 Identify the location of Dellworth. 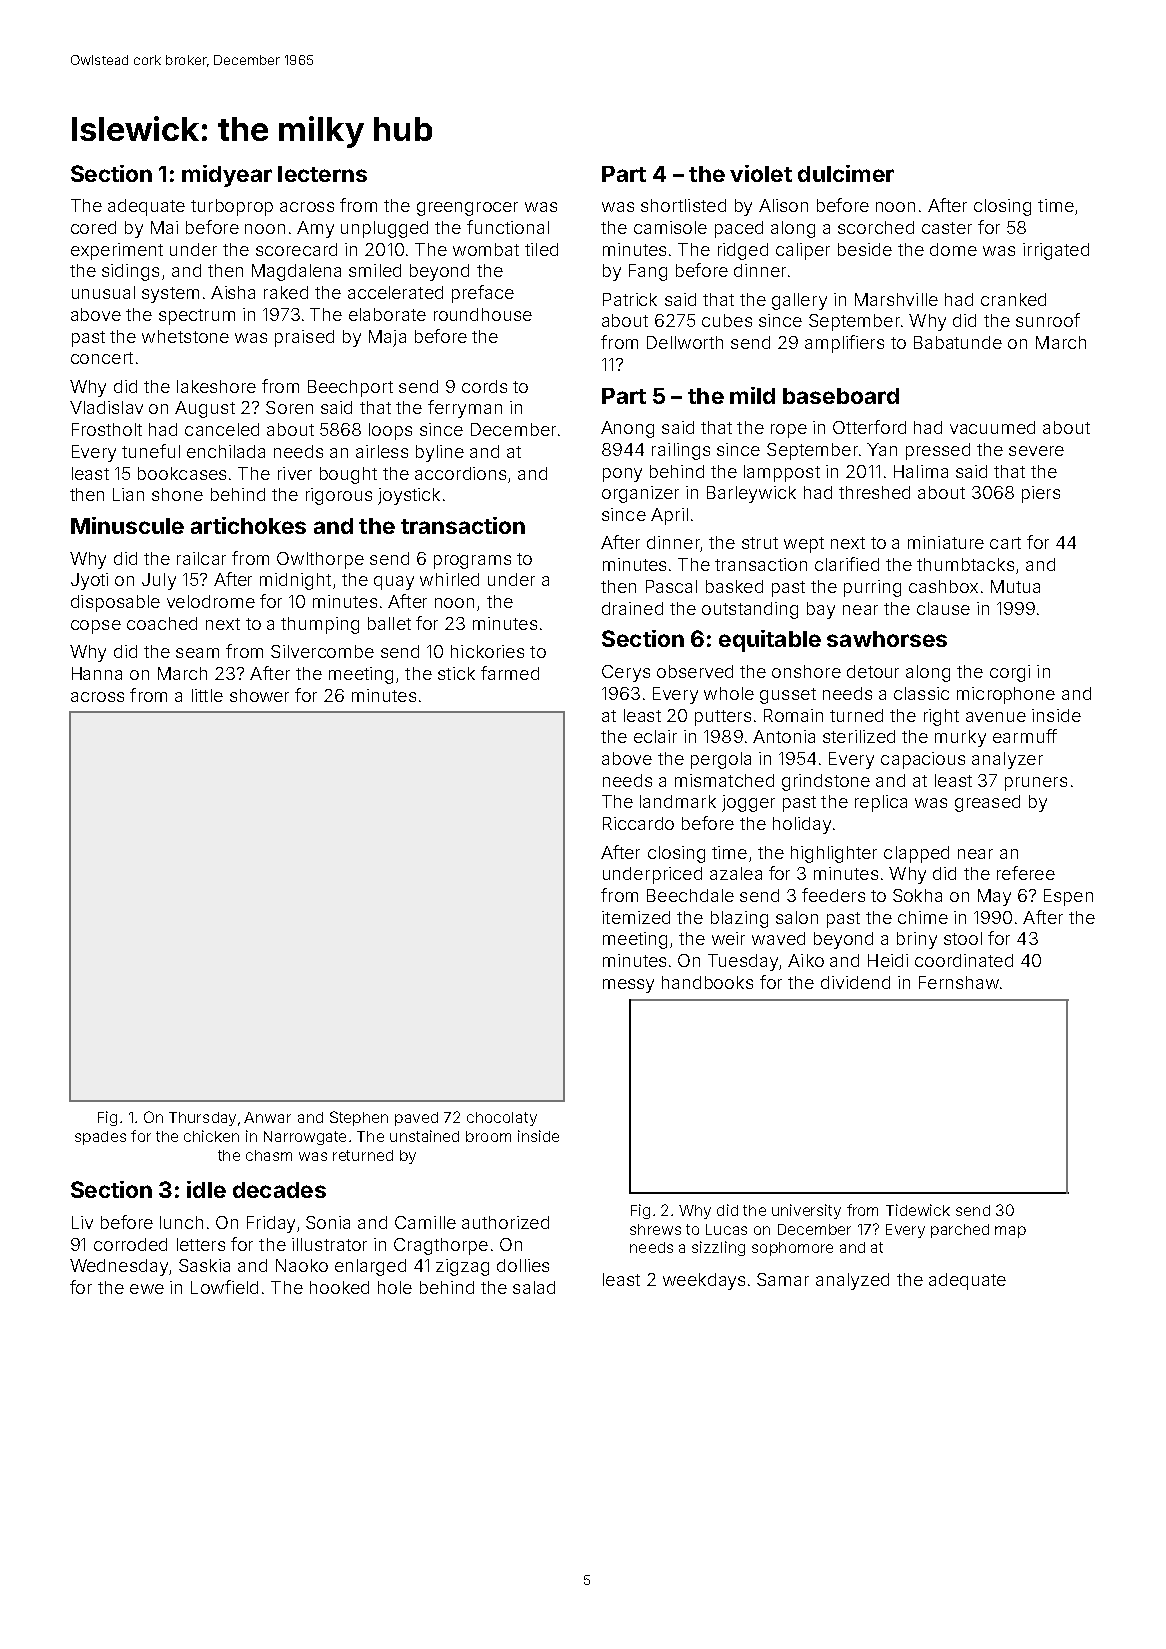
(685, 342).
